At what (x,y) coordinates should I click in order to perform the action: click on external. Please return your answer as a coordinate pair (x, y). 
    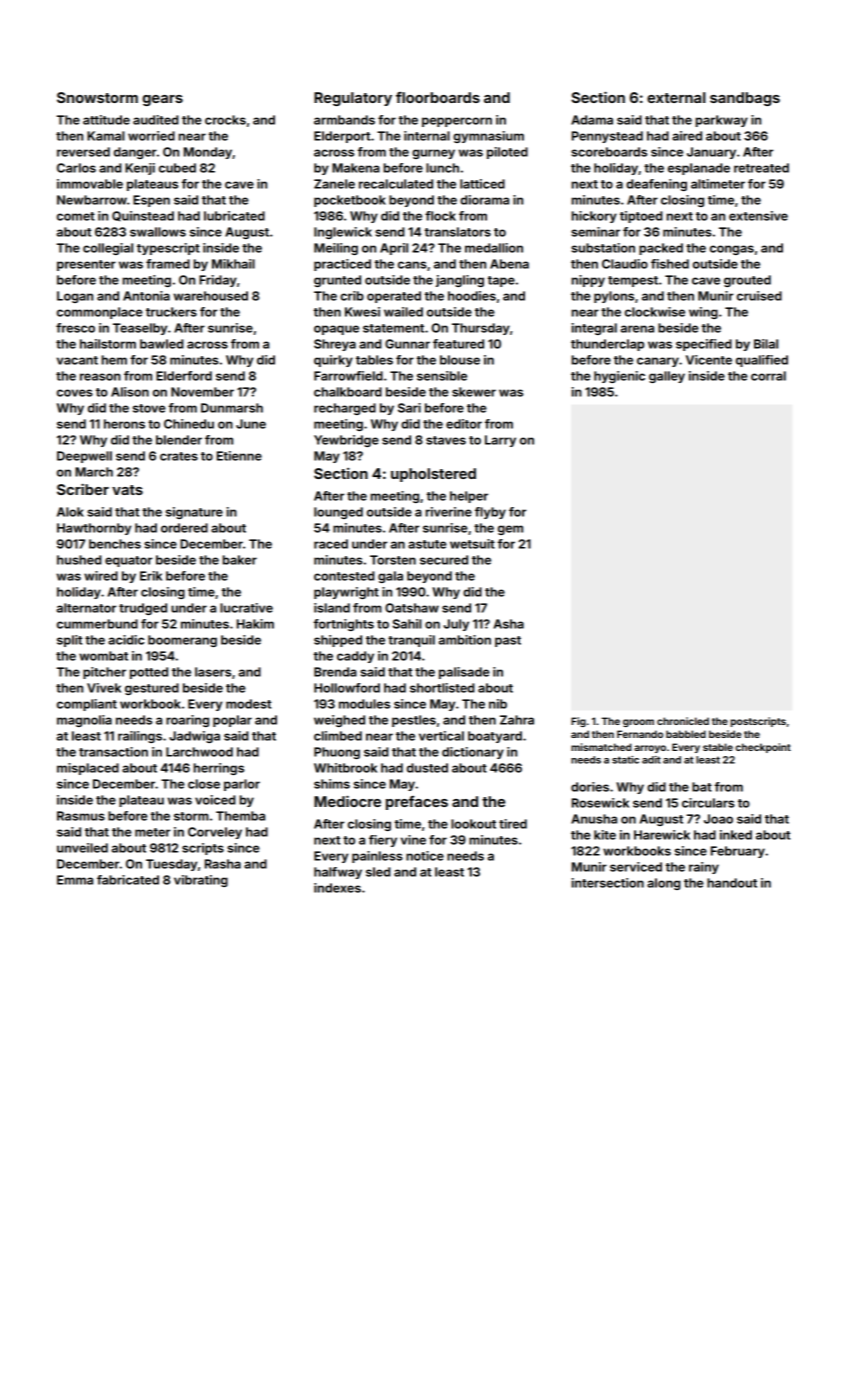
    Looking at the image, I should click on (676, 97).
